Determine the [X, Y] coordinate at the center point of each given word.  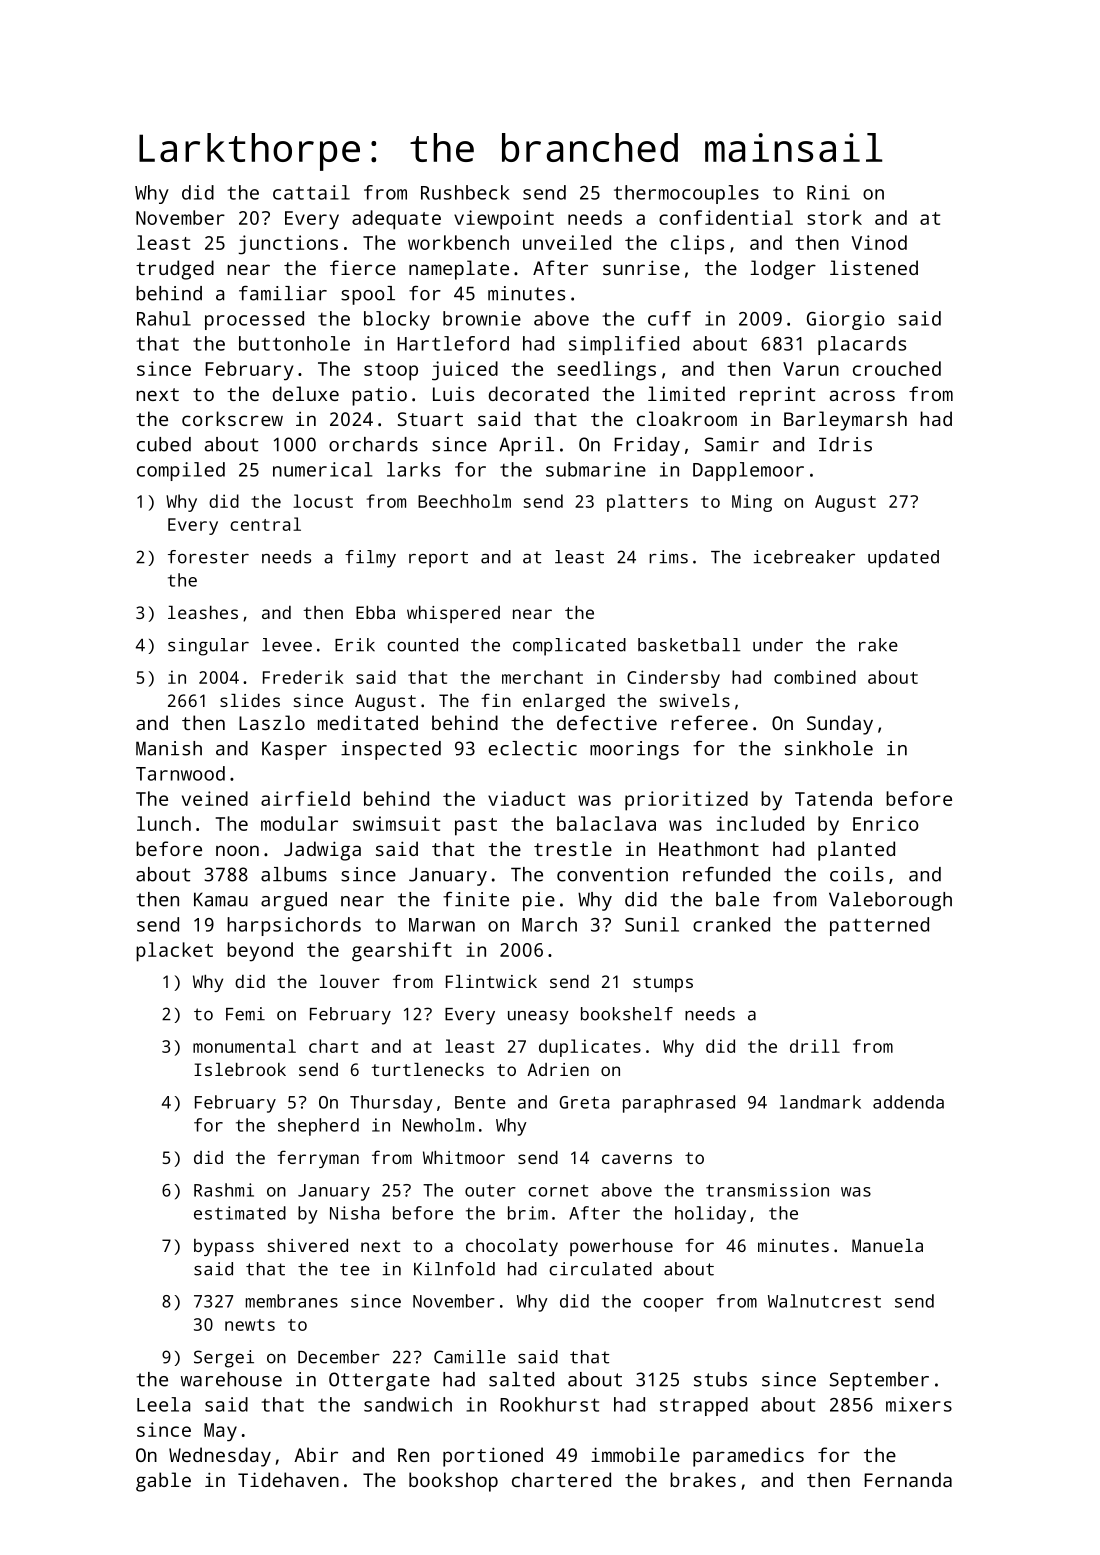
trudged [175, 270]
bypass [224, 1247]
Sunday [840, 725]
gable [163, 1482]
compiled [181, 471]
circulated [600, 1269]
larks [413, 469]
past [476, 827]
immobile [635, 1454]
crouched [897, 368]
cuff [669, 318]
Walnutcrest [824, 1301]
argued [294, 901]
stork [834, 217]
